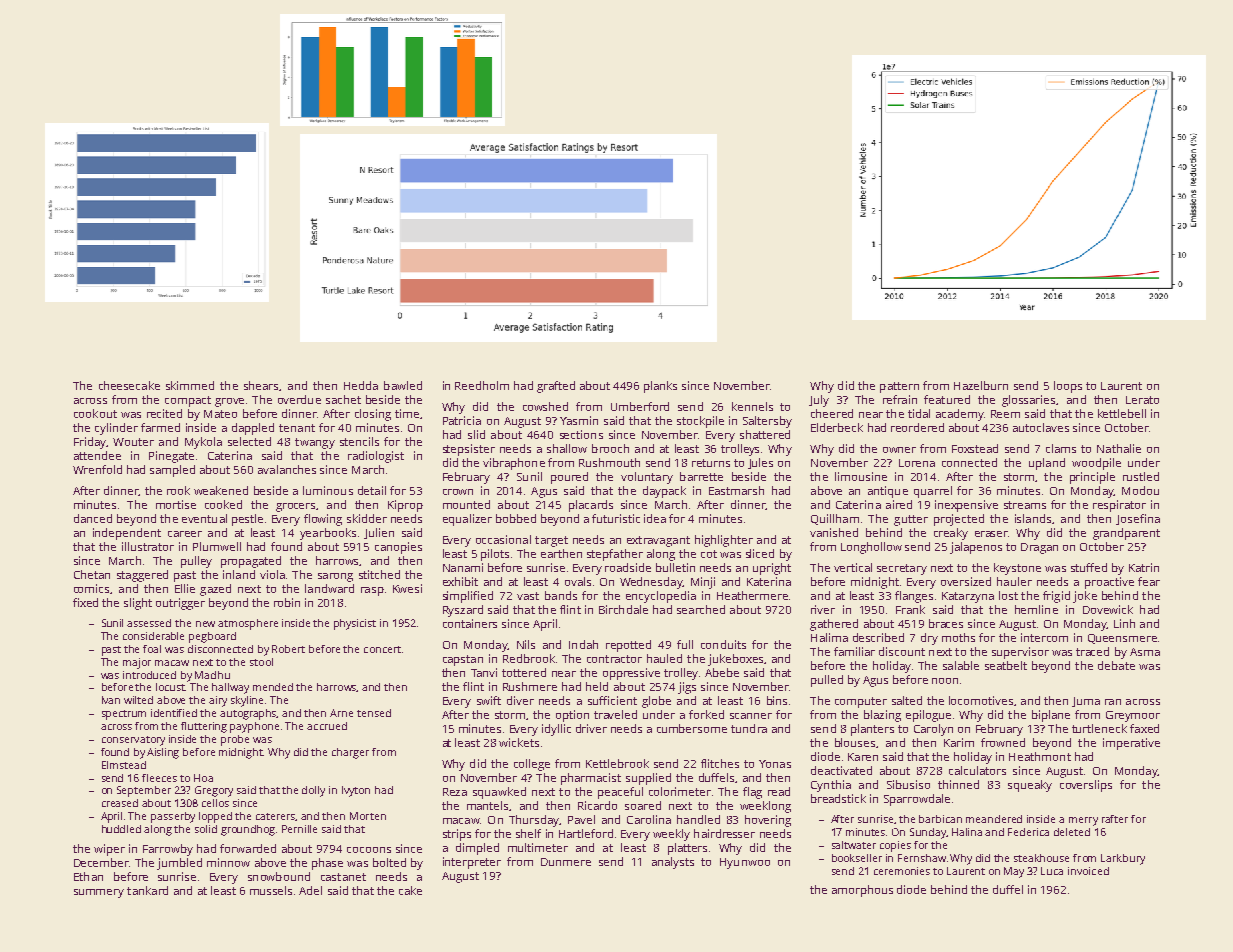 The image size is (1233, 952). What do you see at coordinates (1096, 464) in the screenshot?
I see `woodpile` at bounding box center [1096, 464].
